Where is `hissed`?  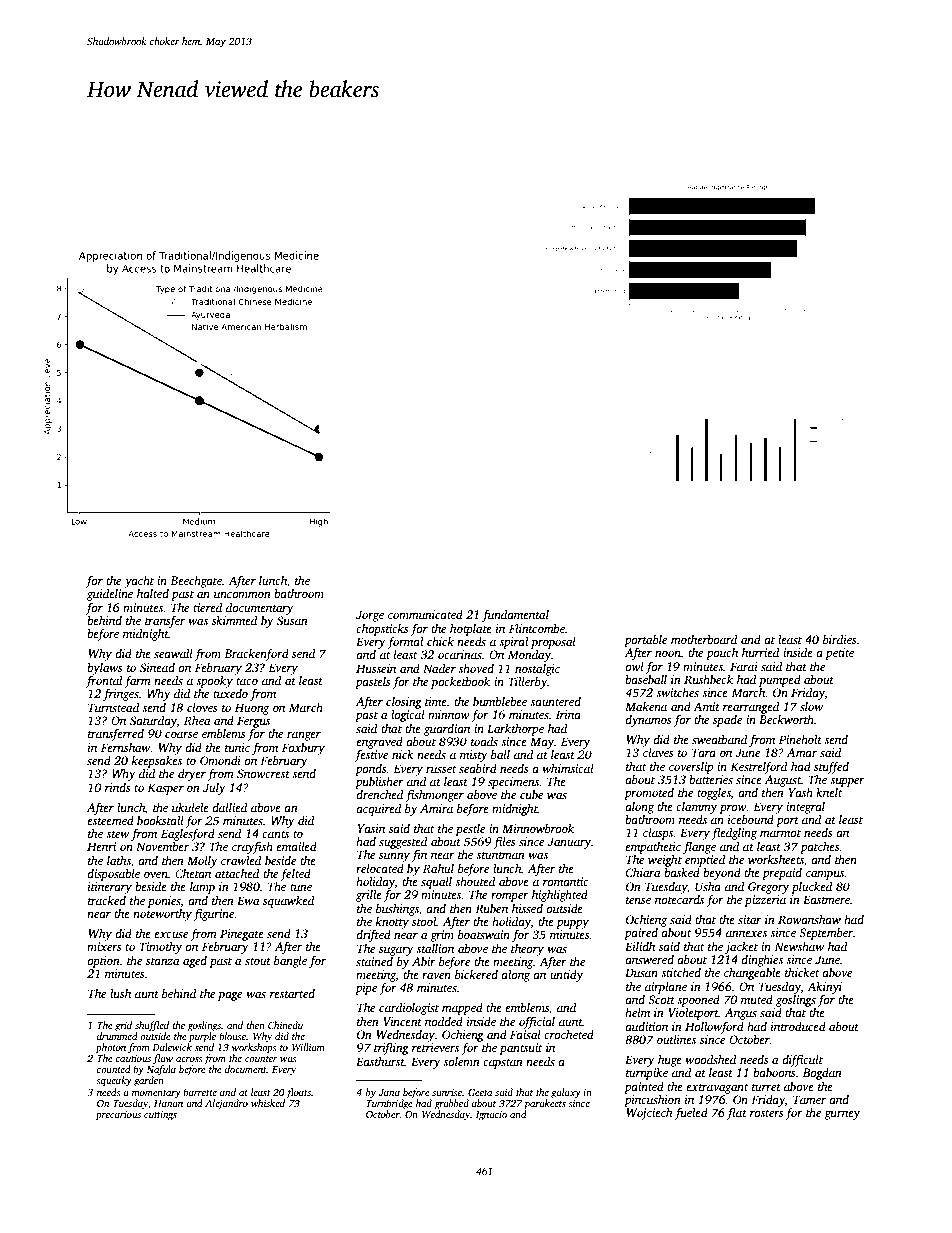 hissed is located at coordinates (527, 908).
